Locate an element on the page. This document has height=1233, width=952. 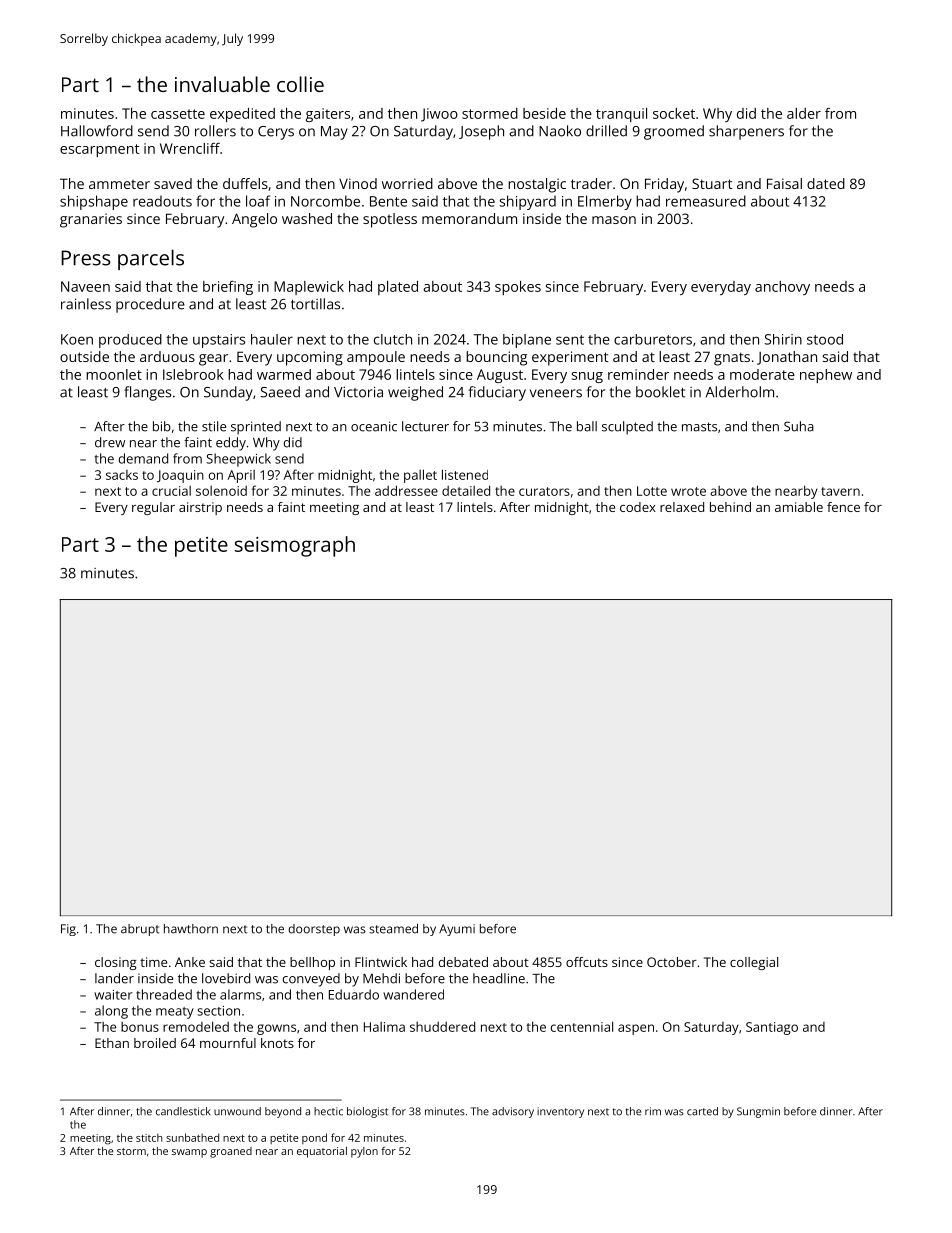
seismograph is located at coordinates (295, 546).
